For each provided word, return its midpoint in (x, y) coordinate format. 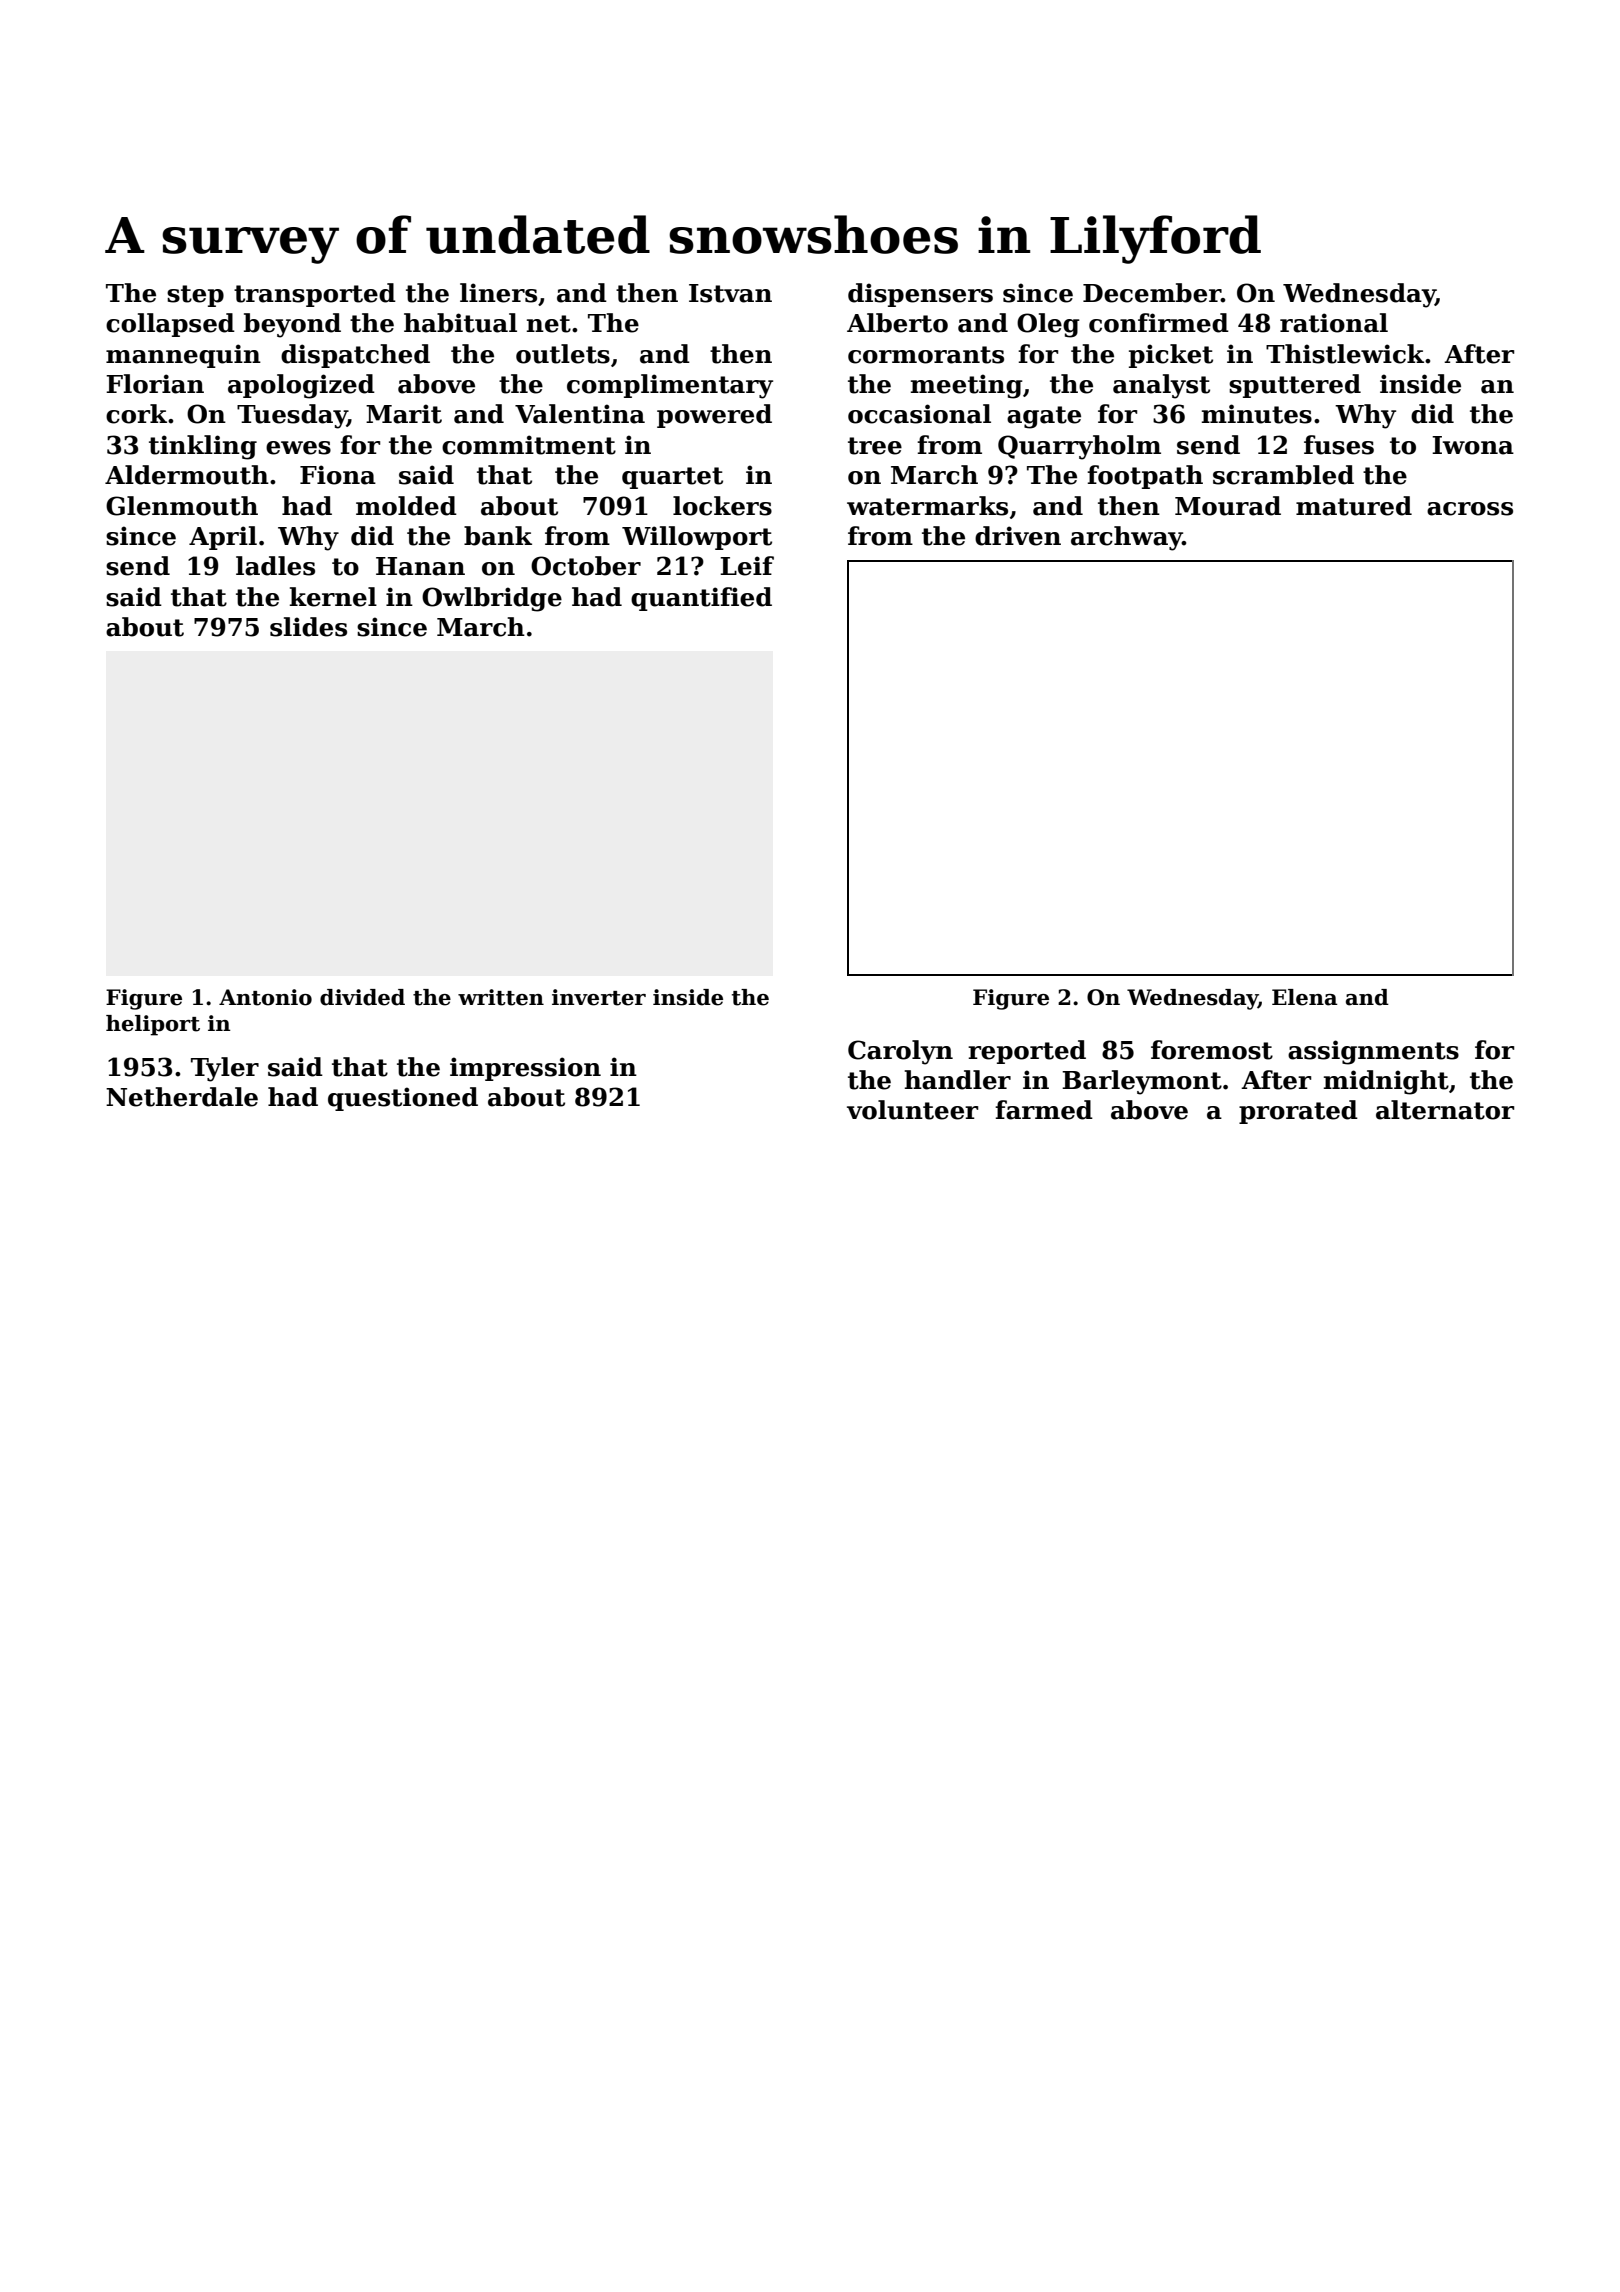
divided (362, 997)
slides (308, 627)
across (1470, 509)
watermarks (927, 506)
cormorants (926, 355)
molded (406, 506)
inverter (599, 997)
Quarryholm (1079, 447)
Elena (1305, 997)
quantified (701, 599)
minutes (1257, 414)
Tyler (225, 1069)
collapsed (170, 325)
